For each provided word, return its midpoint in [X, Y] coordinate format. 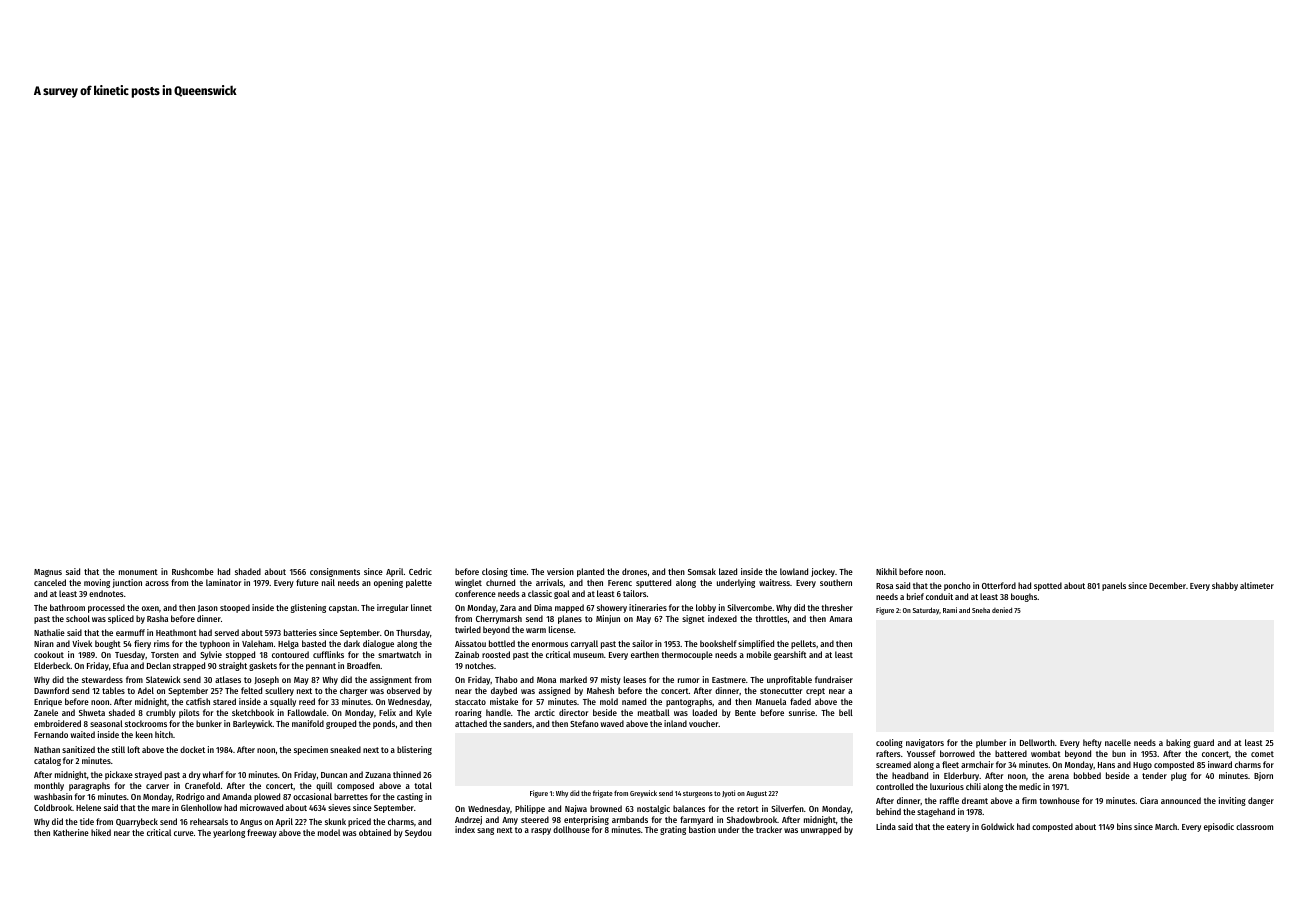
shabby [1225, 586]
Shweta [92, 712]
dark [352, 643]
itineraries [648, 607]
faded [800, 701]
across [157, 583]
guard [1204, 743]
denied [1002, 610]
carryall [584, 644]
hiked [101, 832]
